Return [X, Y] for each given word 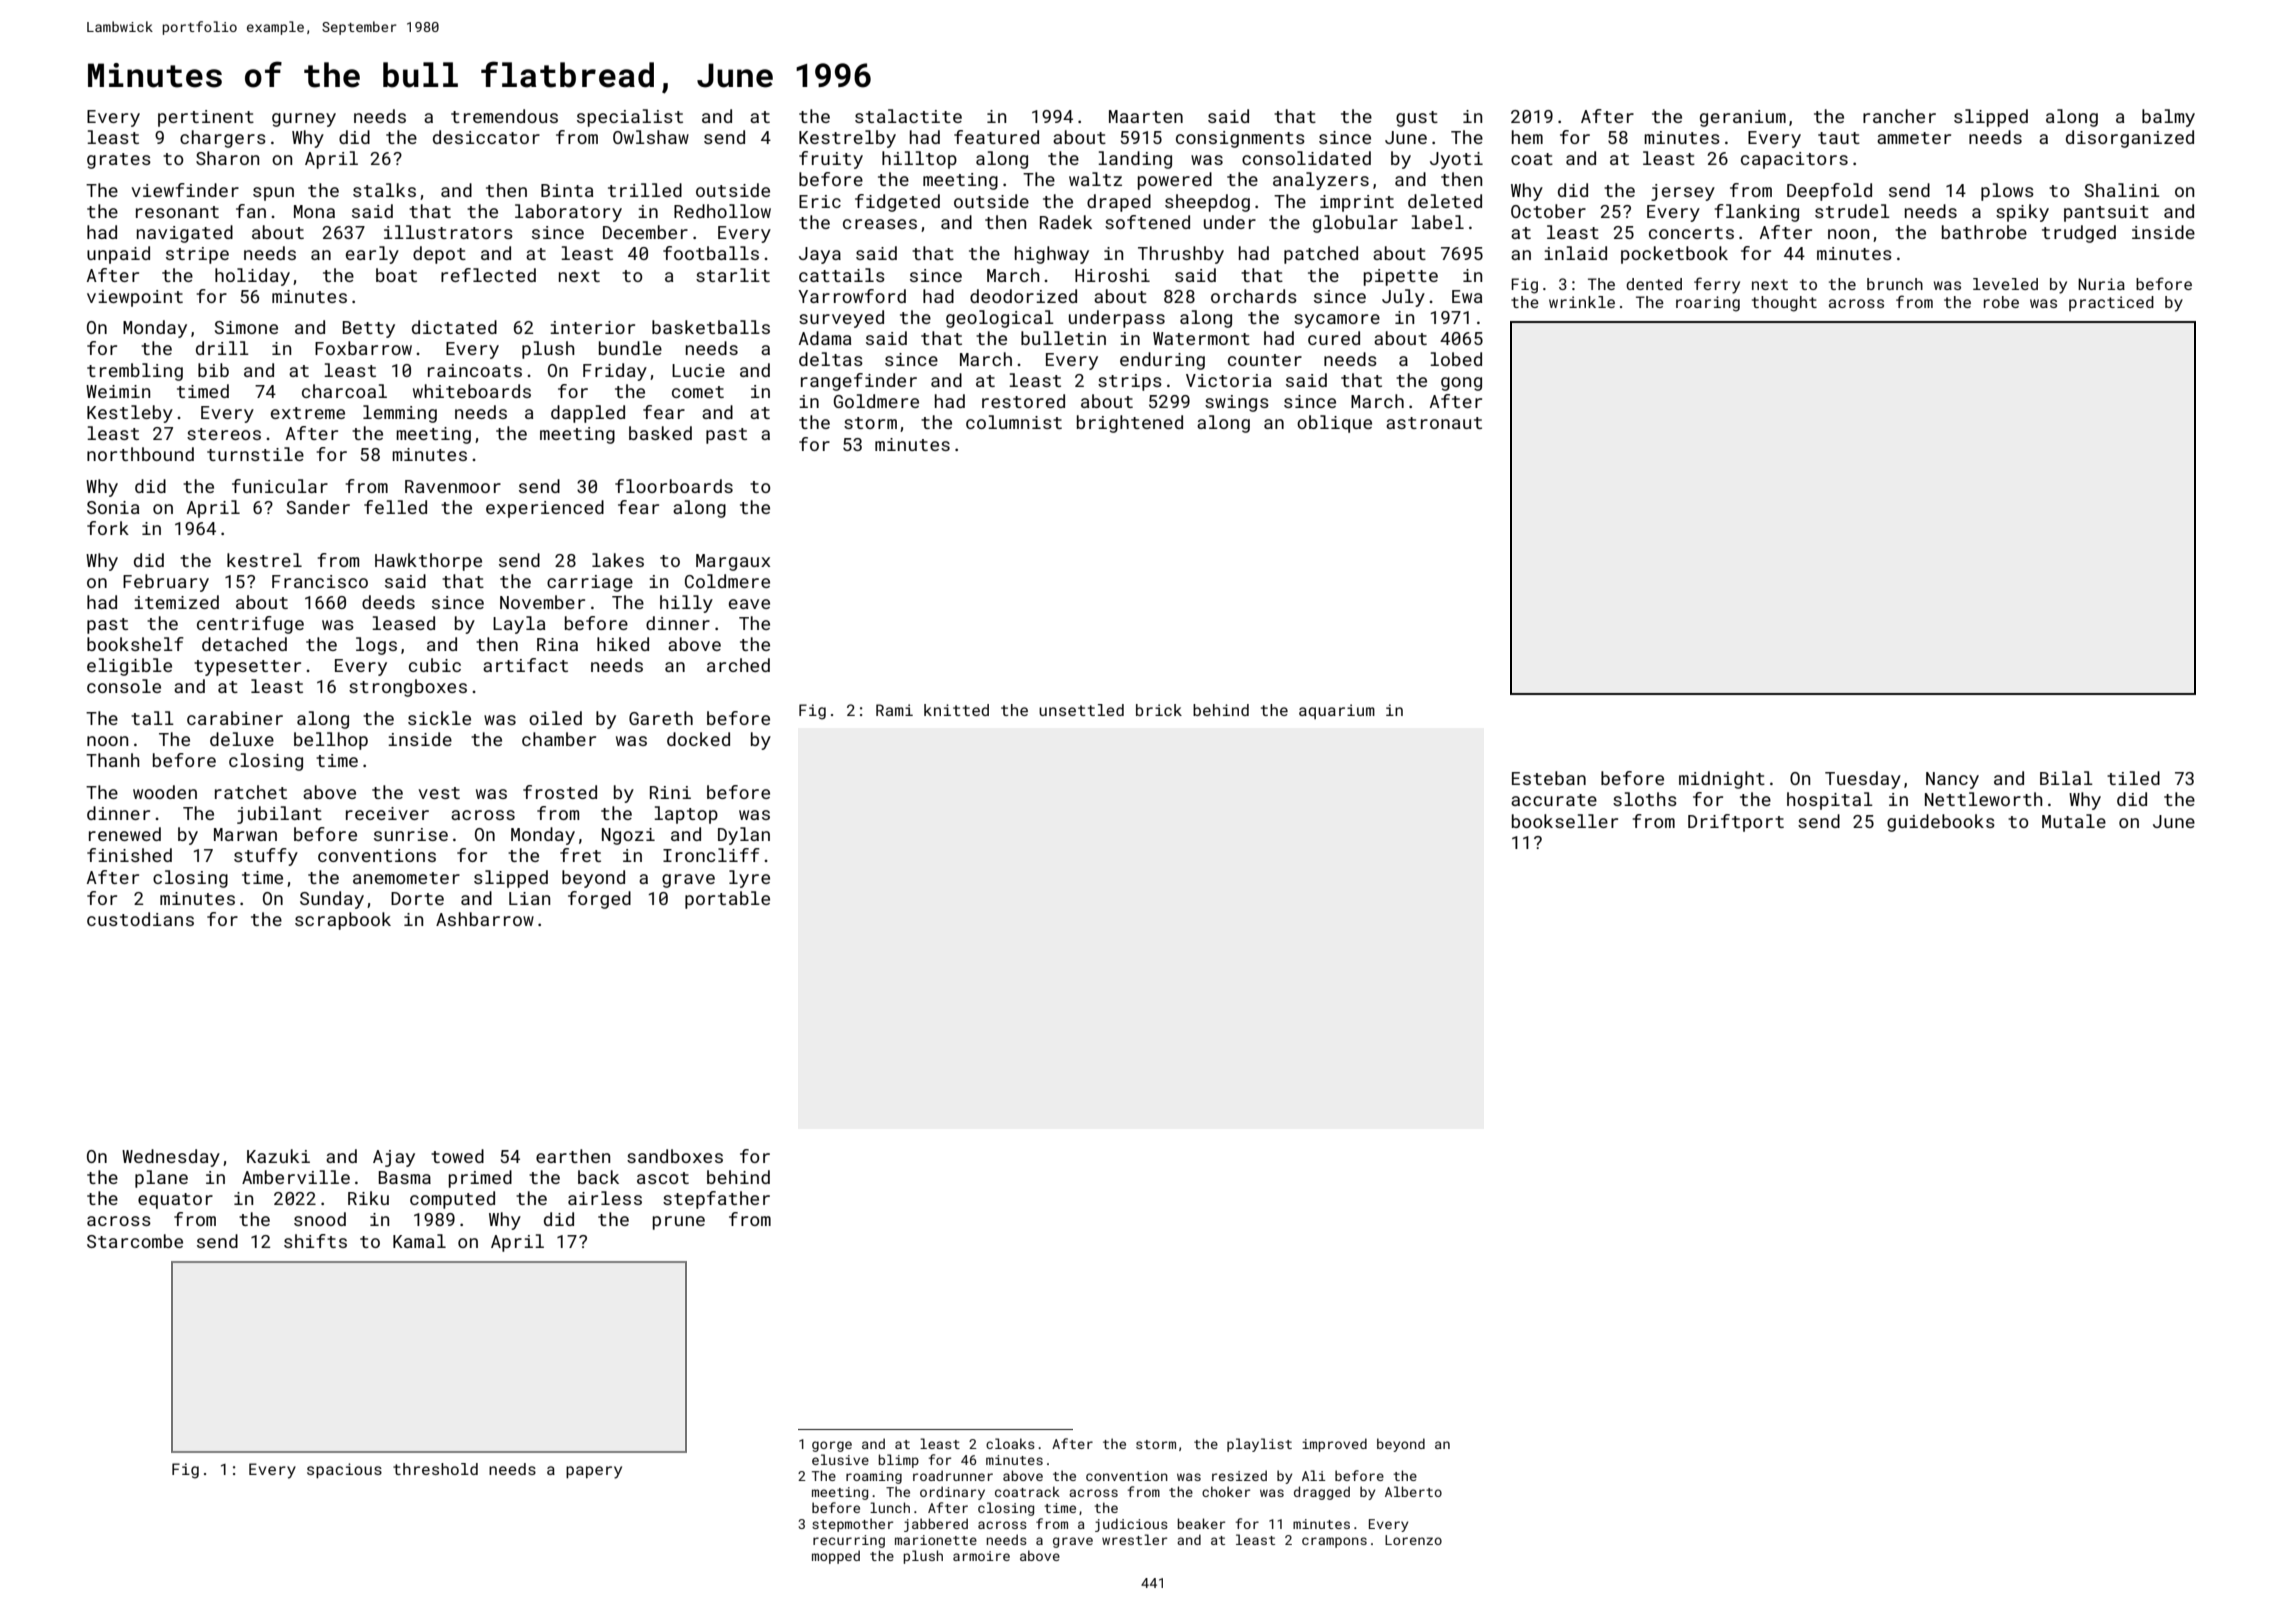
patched [1321, 255]
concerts [1691, 233]
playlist [1259, 1445]
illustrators [448, 232]
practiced [2111, 303]
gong [1461, 384]
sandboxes [675, 1156]
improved [1334, 1445]
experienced [545, 509]
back [598, 1177]
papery [594, 1472]
